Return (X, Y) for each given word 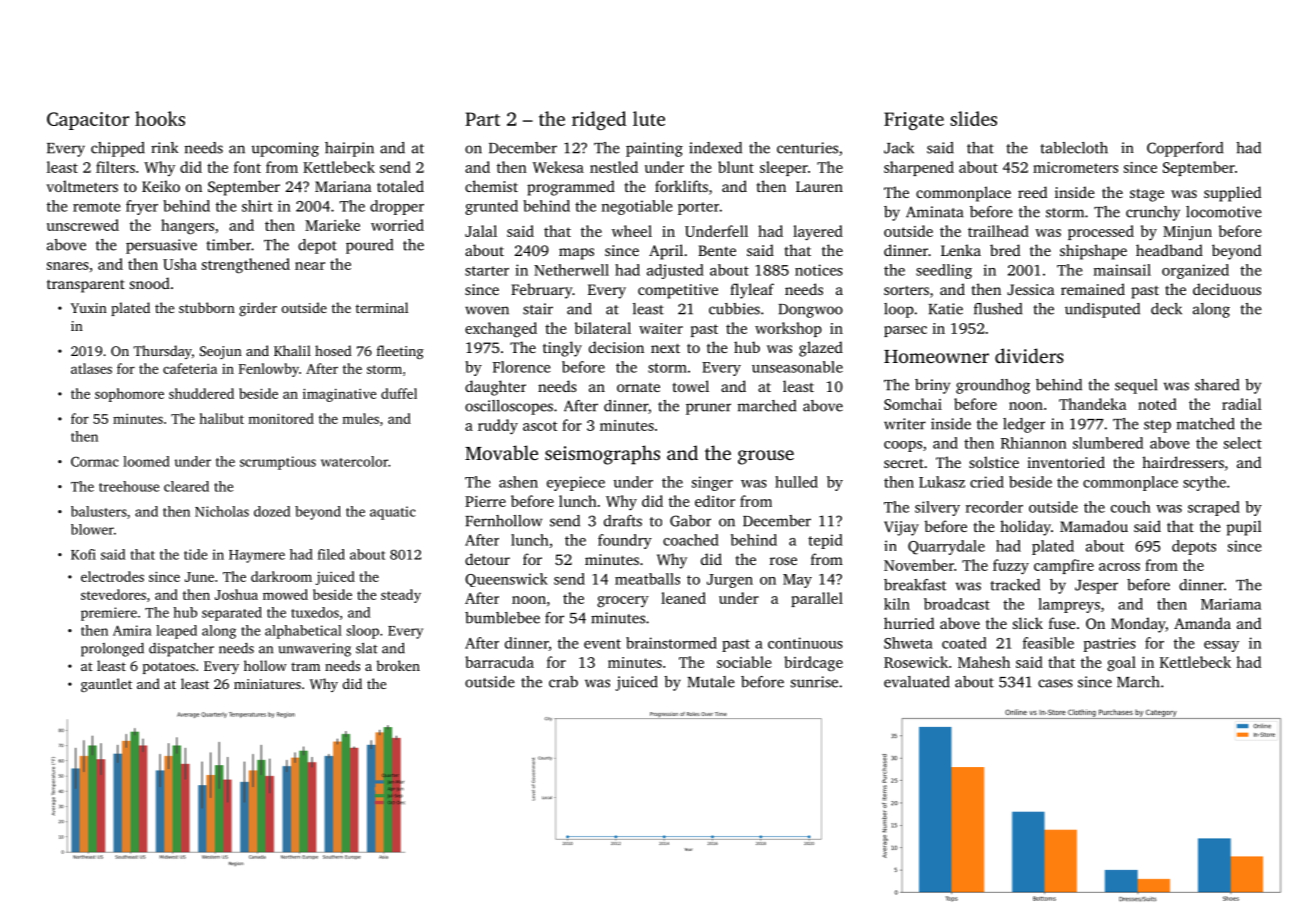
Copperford (1185, 149)
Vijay (901, 528)
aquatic (393, 513)
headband (1169, 250)
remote (97, 207)
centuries (807, 148)
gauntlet (106, 685)
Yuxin (89, 308)
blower (92, 529)
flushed (998, 309)
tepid (825, 541)
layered (818, 233)
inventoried (1066, 462)
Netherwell (571, 270)
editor (715, 501)
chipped (118, 149)
